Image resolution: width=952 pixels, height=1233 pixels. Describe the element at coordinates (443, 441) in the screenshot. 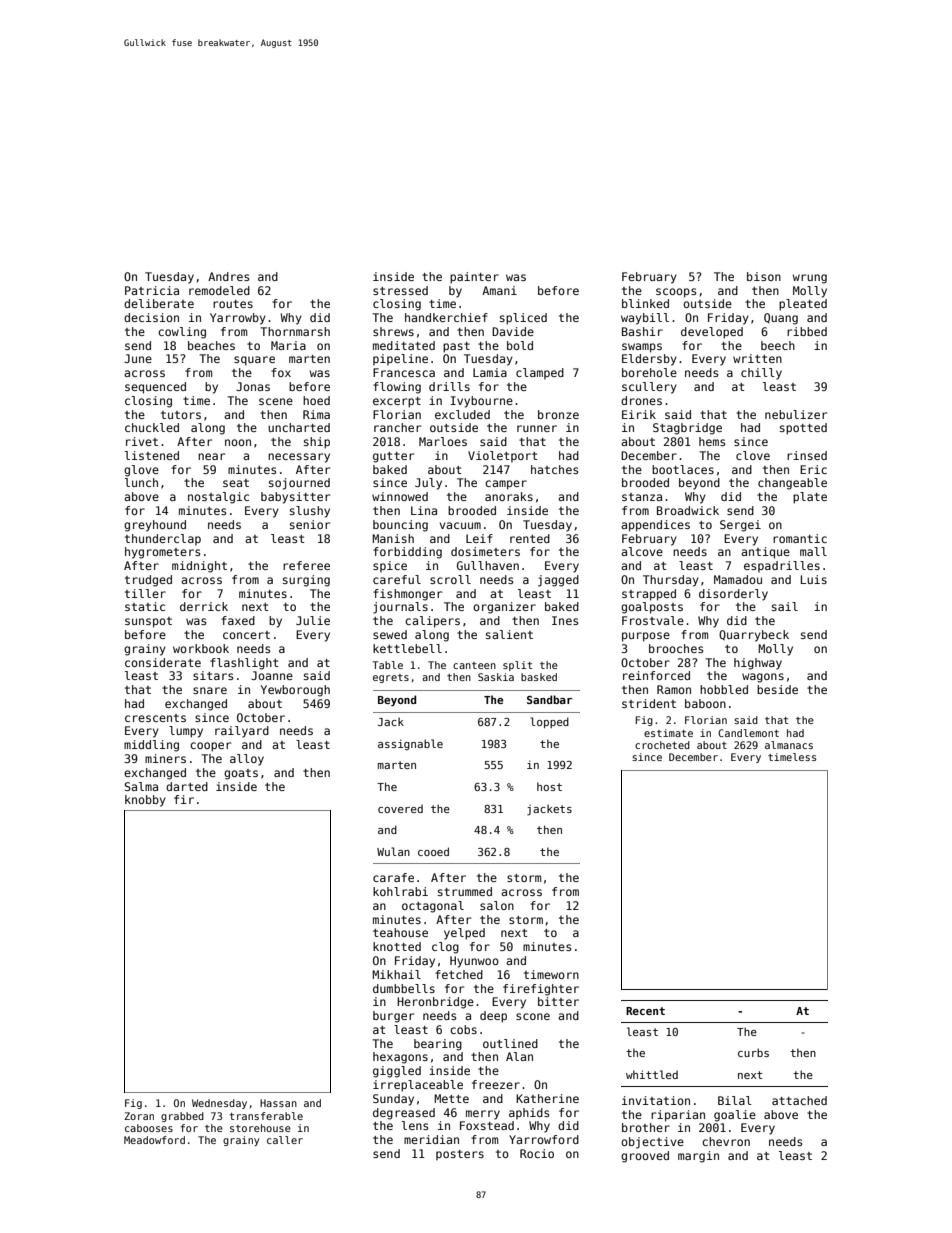

I see `Marloes` at that location.
